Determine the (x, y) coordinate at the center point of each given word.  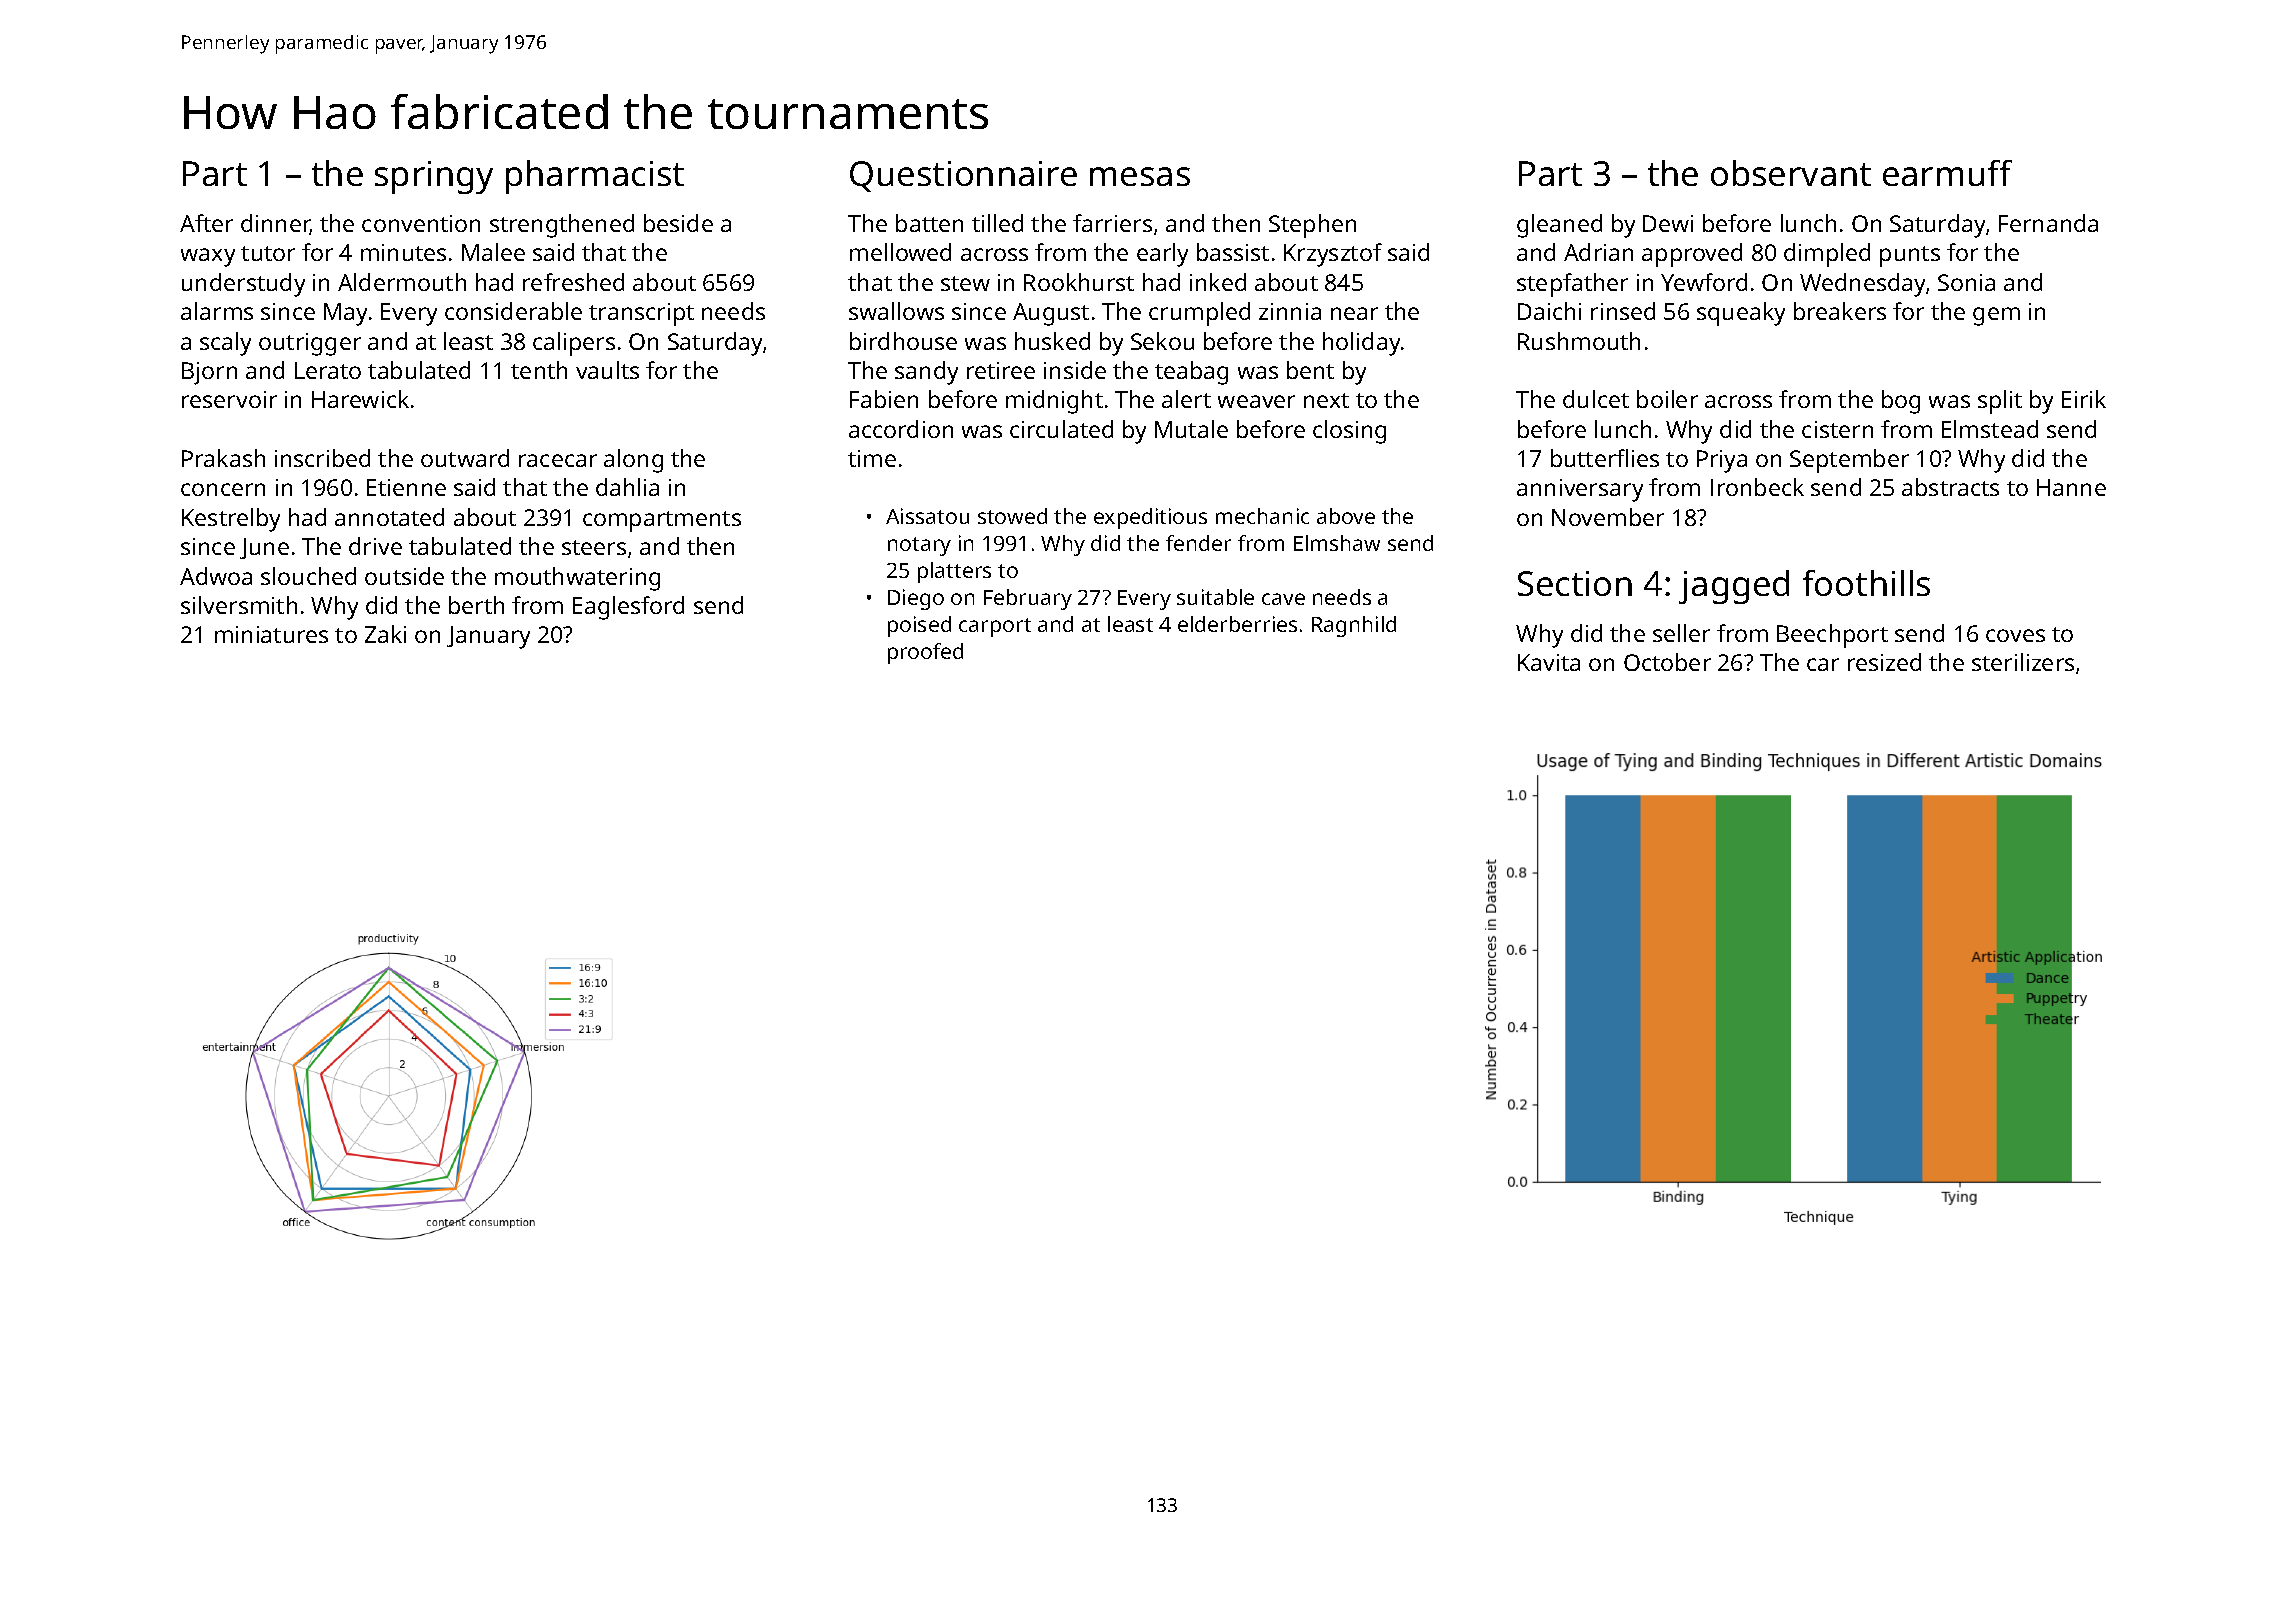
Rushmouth (1579, 341)
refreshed (573, 282)
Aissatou (927, 516)
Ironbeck (1757, 487)
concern (223, 489)
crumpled (1199, 314)
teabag (1191, 373)
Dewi (1668, 223)
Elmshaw (1337, 543)
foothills (1866, 583)
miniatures (271, 634)
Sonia (1966, 282)
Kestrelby (231, 520)
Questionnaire (963, 176)
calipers (574, 344)
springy (434, 177)
